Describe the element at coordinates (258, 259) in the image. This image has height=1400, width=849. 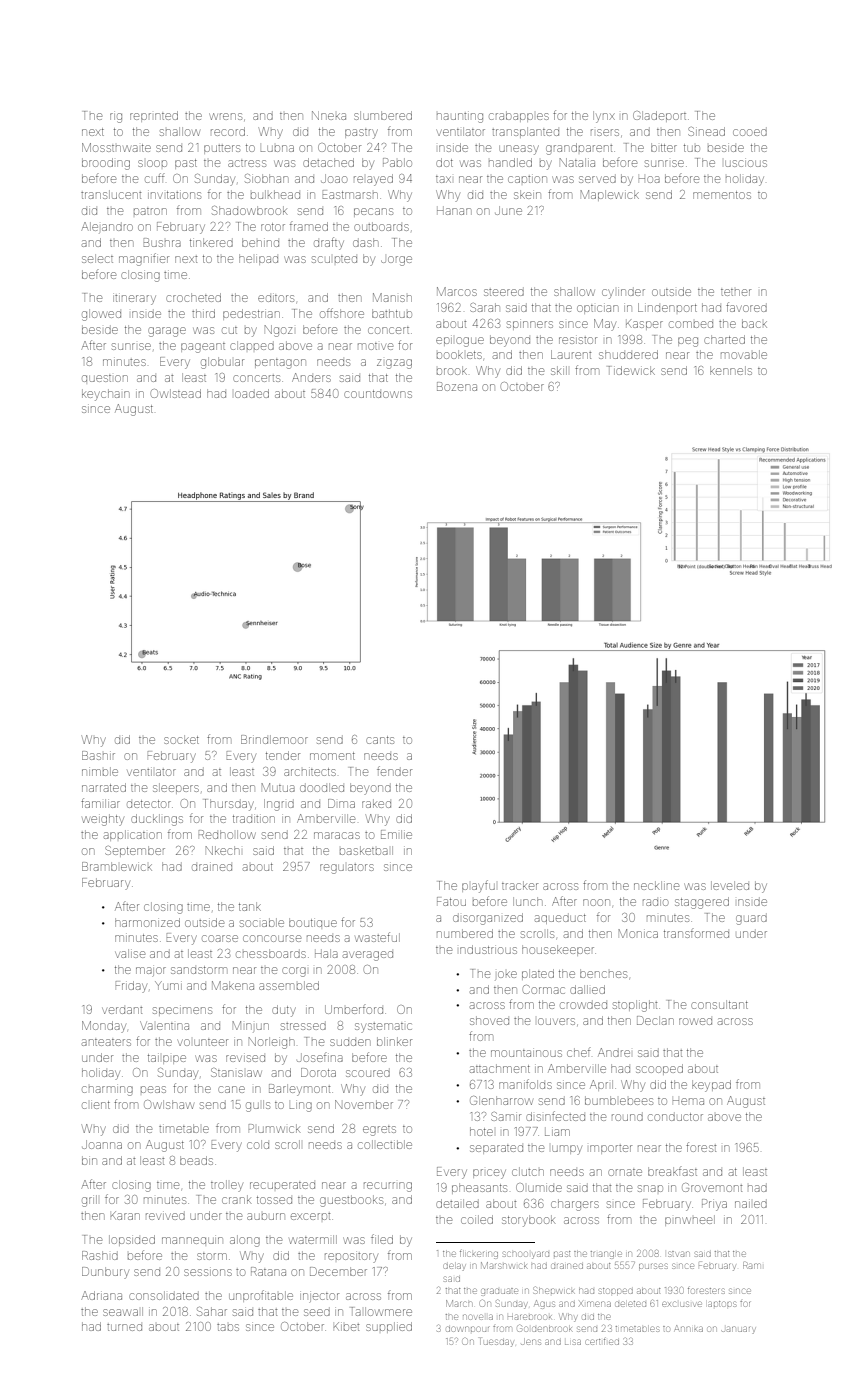
I see `helipad` at that location.
